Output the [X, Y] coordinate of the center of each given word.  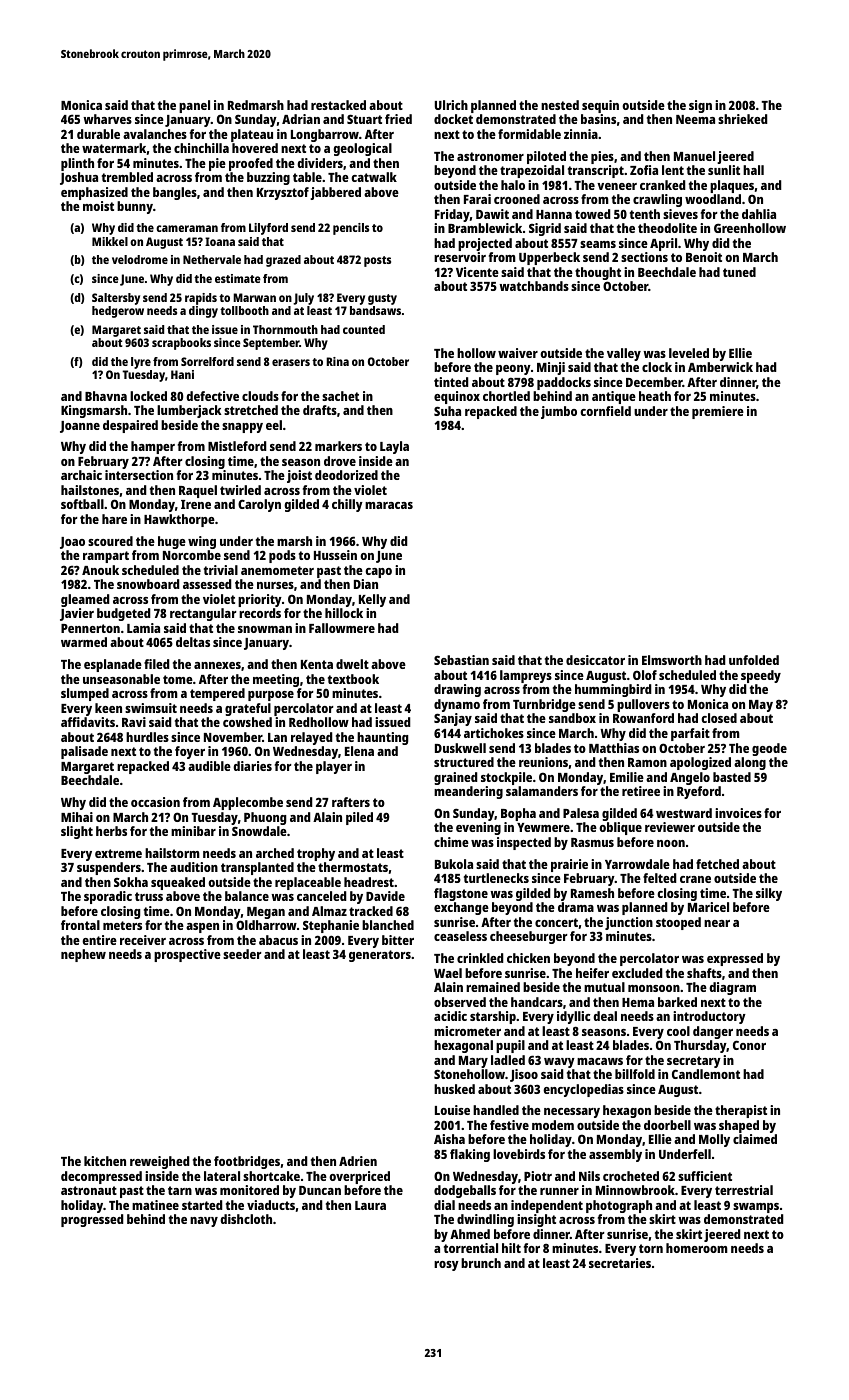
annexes [217, 665]
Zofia [644, 170]
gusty [382, 299]
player [334, 767]
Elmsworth [672, 660]
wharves [107, 119]
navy [204, 1222]
